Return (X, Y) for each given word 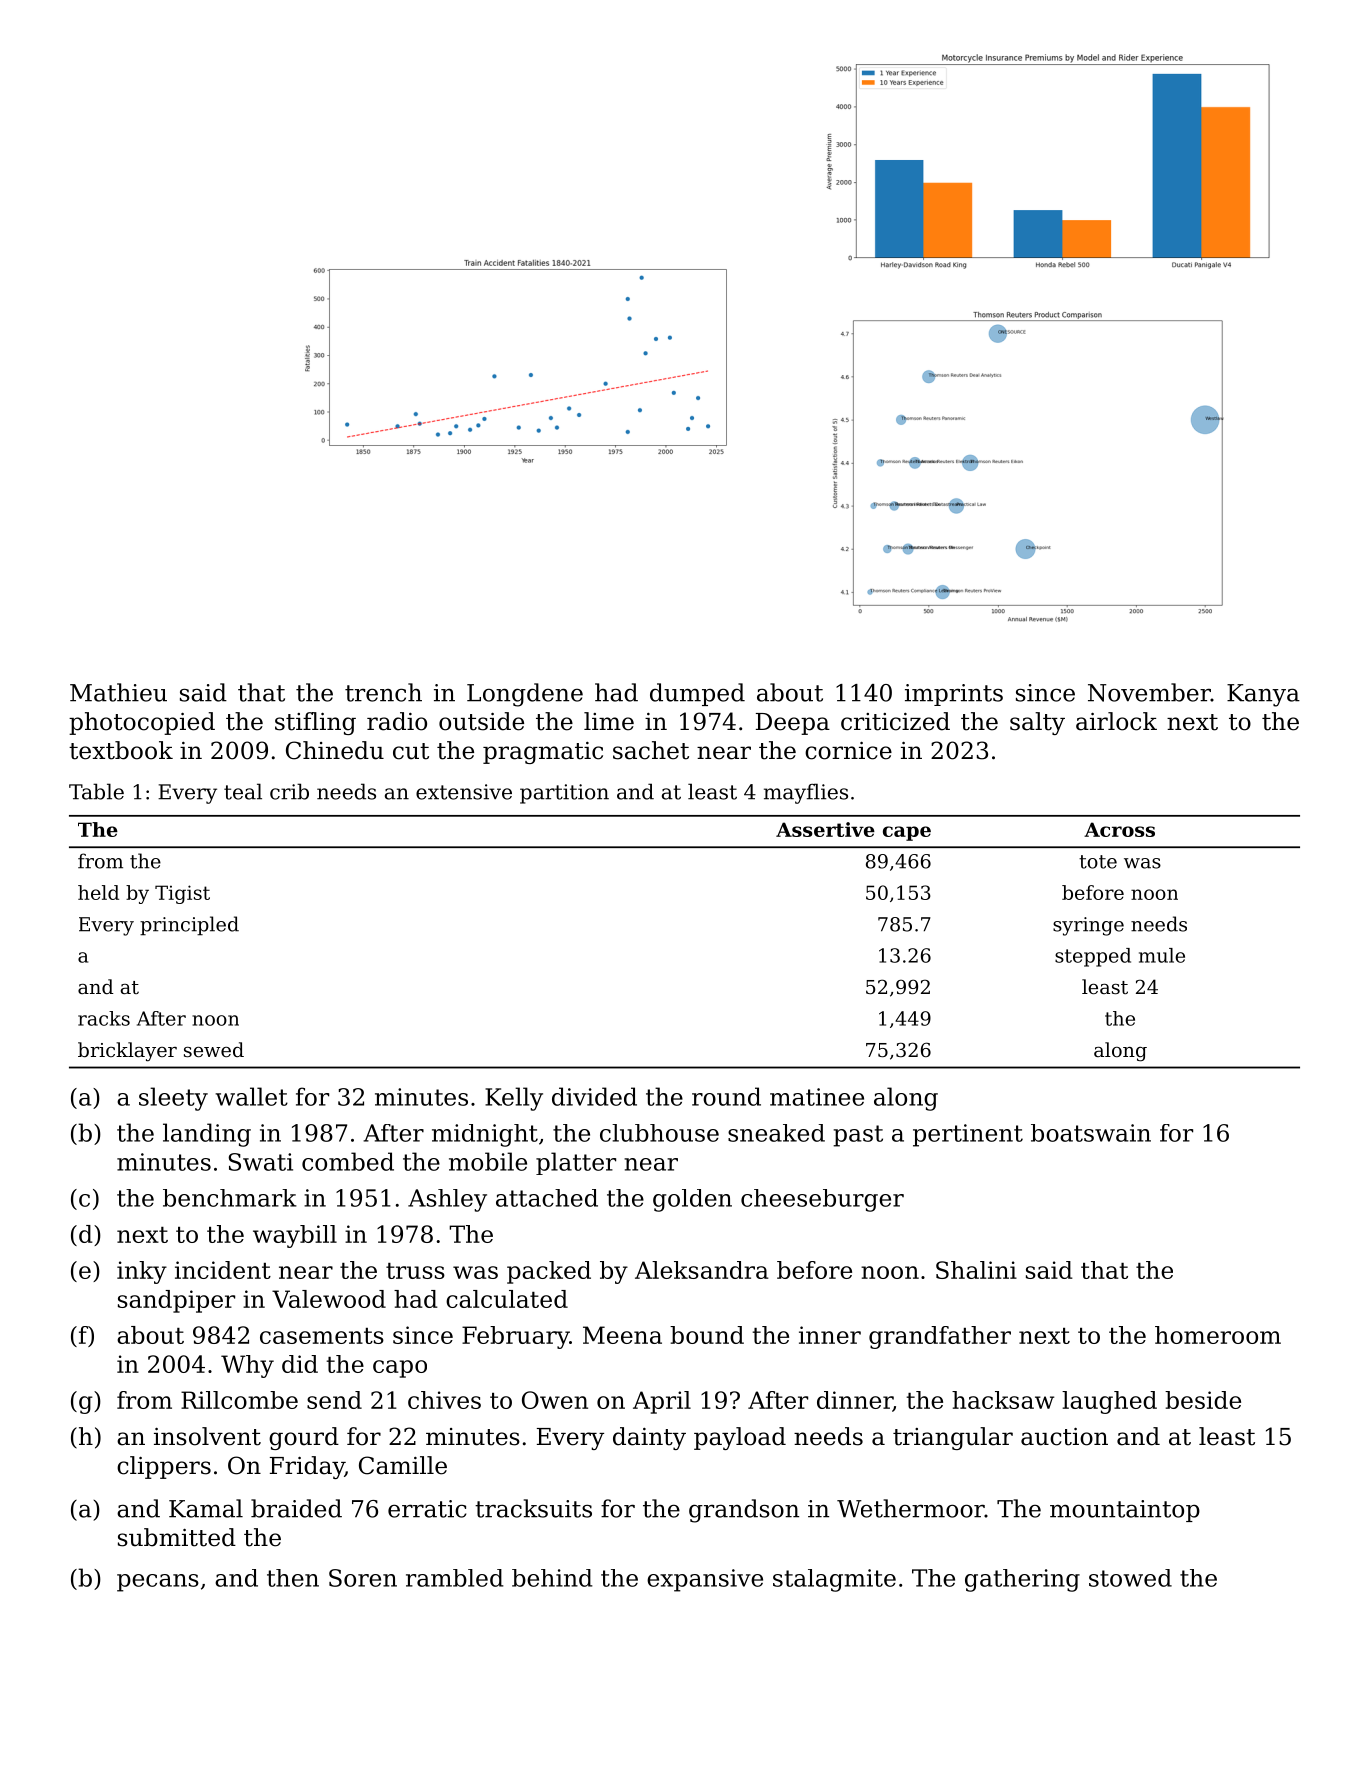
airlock (1116, 721)
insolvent (207, 1436)
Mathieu (118, 692)
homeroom (1218, 1335)
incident (223, 1270)
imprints (954, 695)
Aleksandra (702, 1270)
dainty (649, 1438)
